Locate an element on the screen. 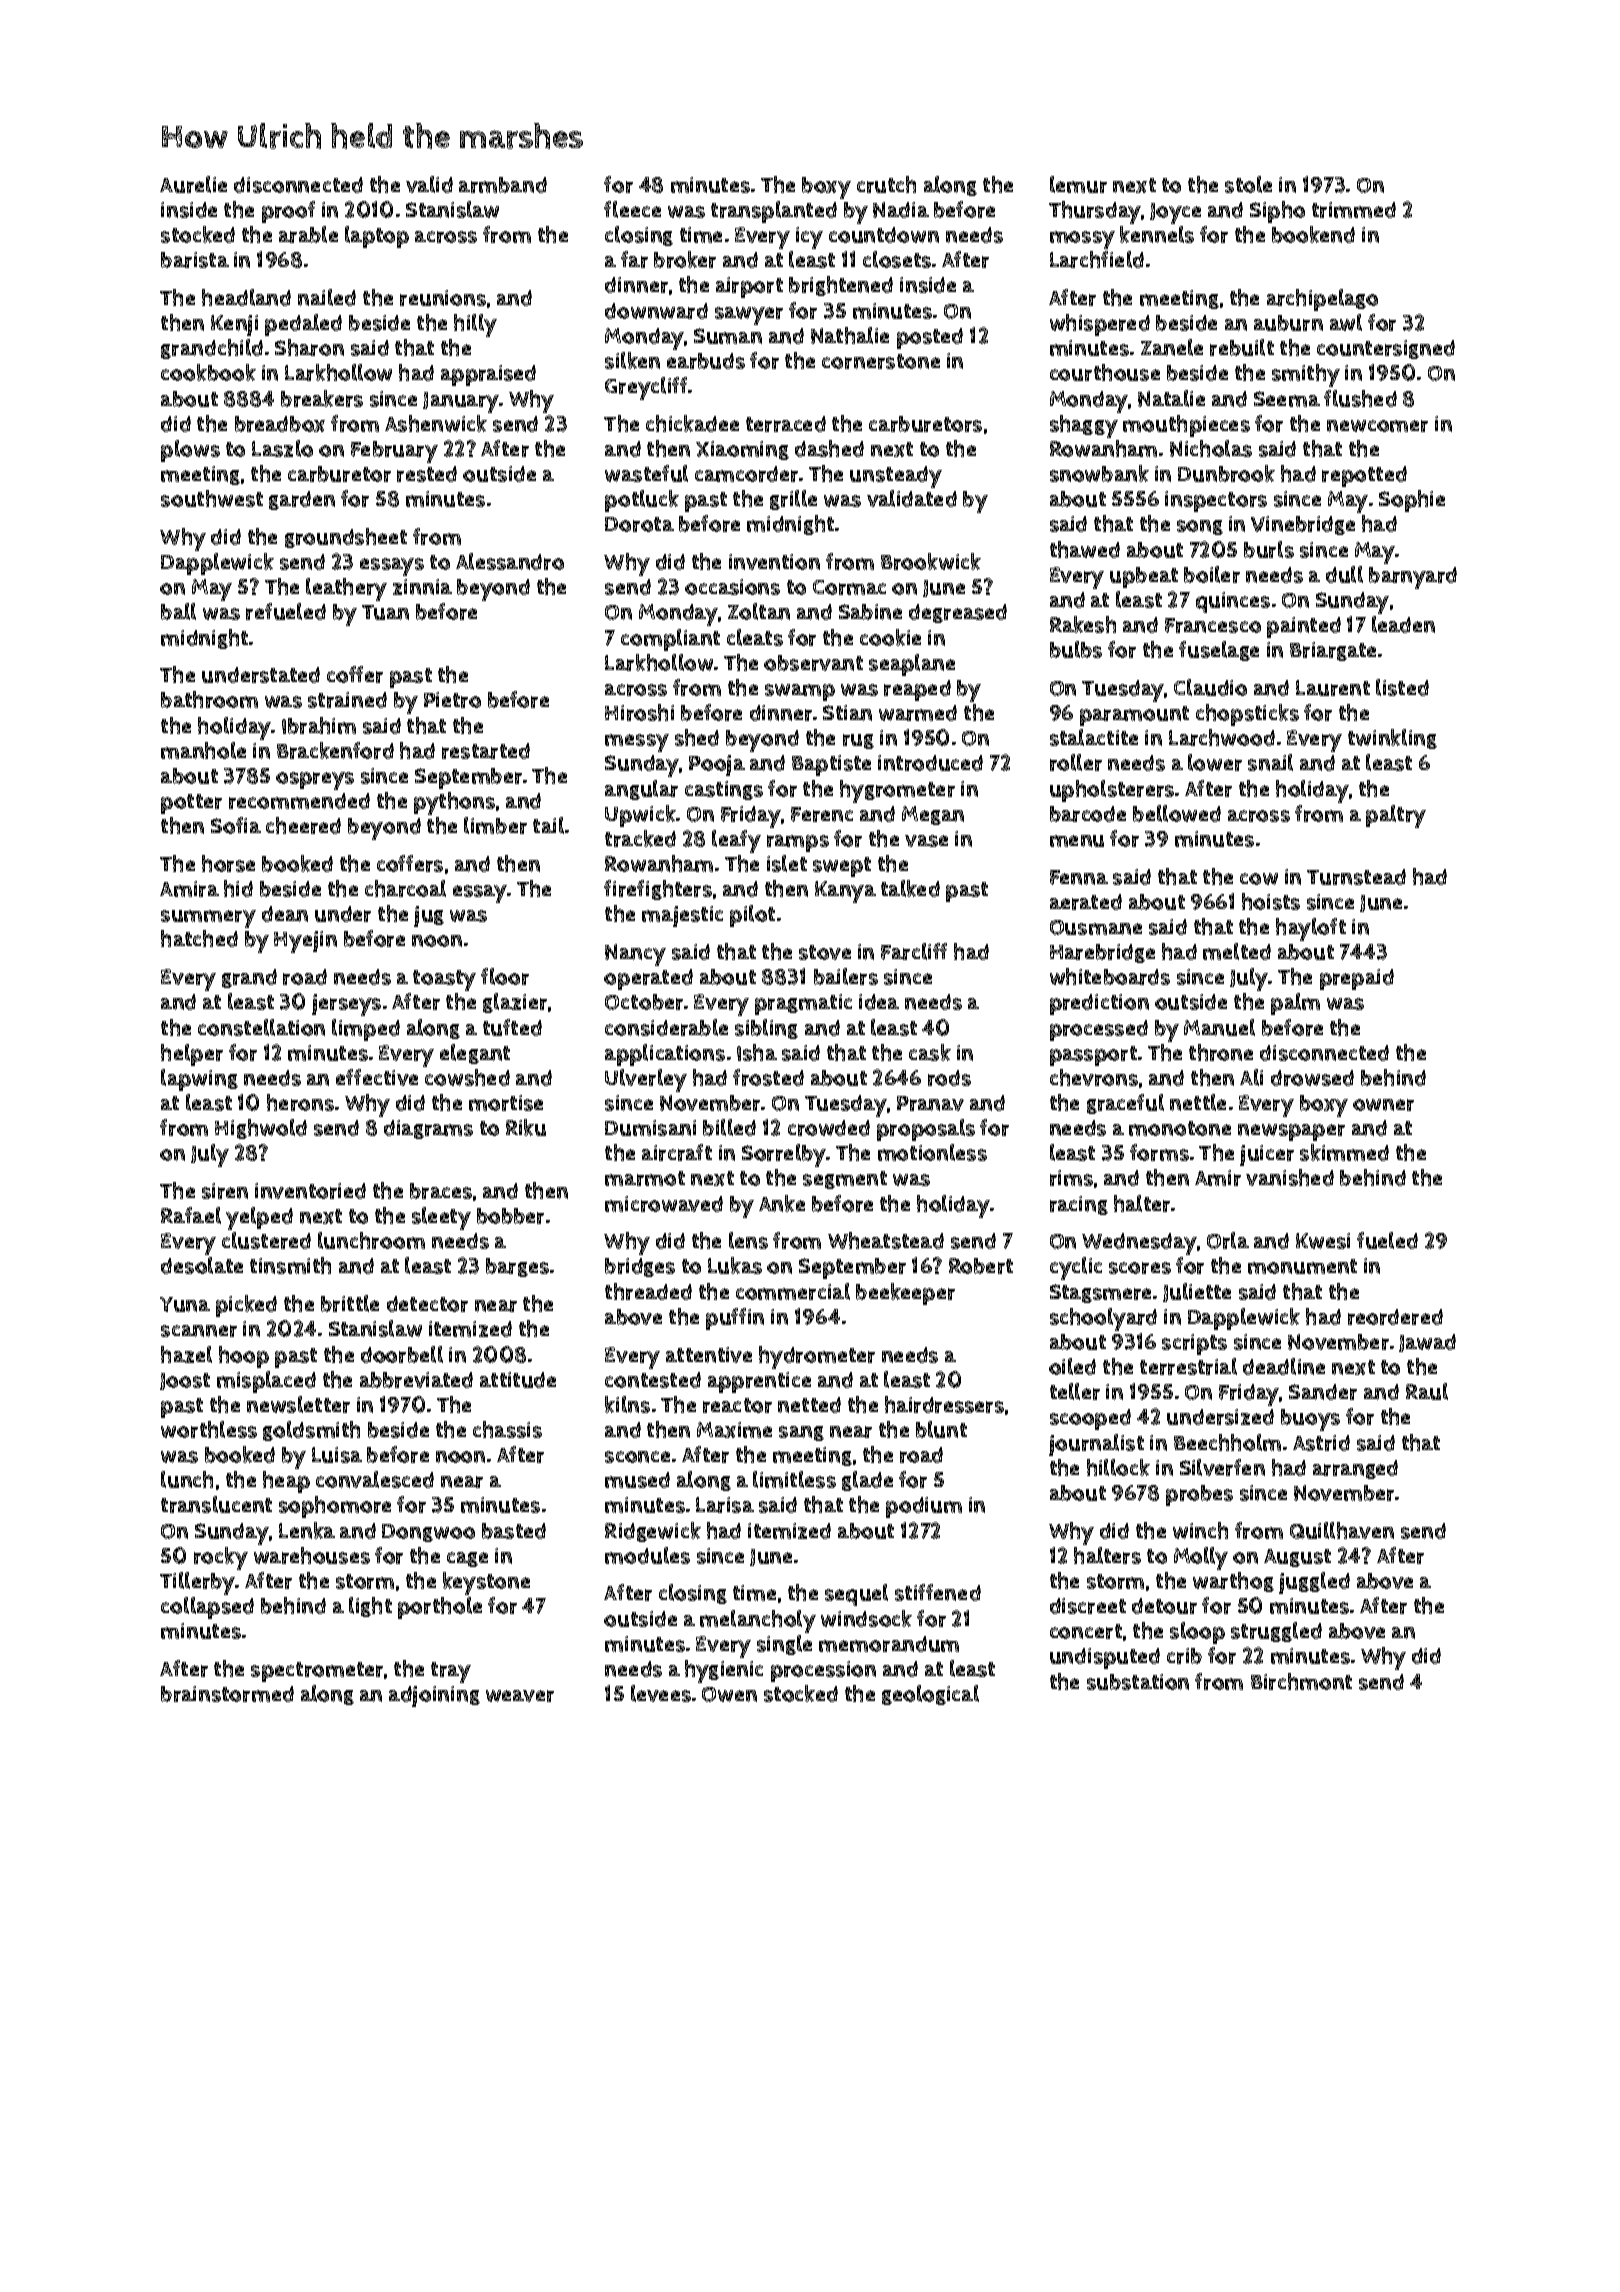  weaver is located at coordinates (520, 1696).
